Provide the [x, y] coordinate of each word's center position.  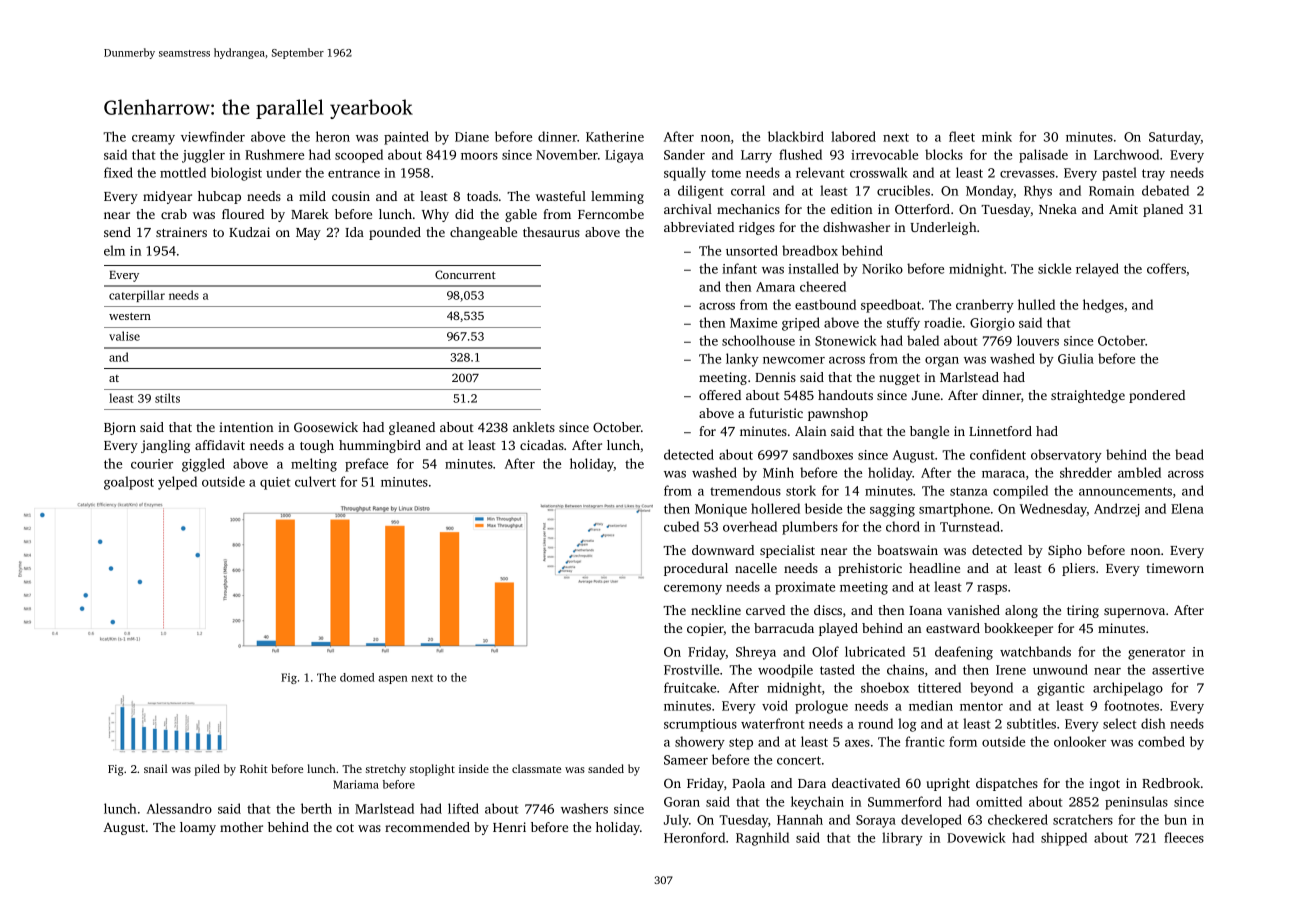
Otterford [922, 209]
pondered [1157, 396]
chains [905, 669]
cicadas [542, 445]
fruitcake [690, 687]
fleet [962, 136]
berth [316, 808]
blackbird [796, 136]
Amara [775, 287]
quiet [275, 483]
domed [357, 677]
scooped [359, 156]
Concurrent [465, 274]
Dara [812, 783]
